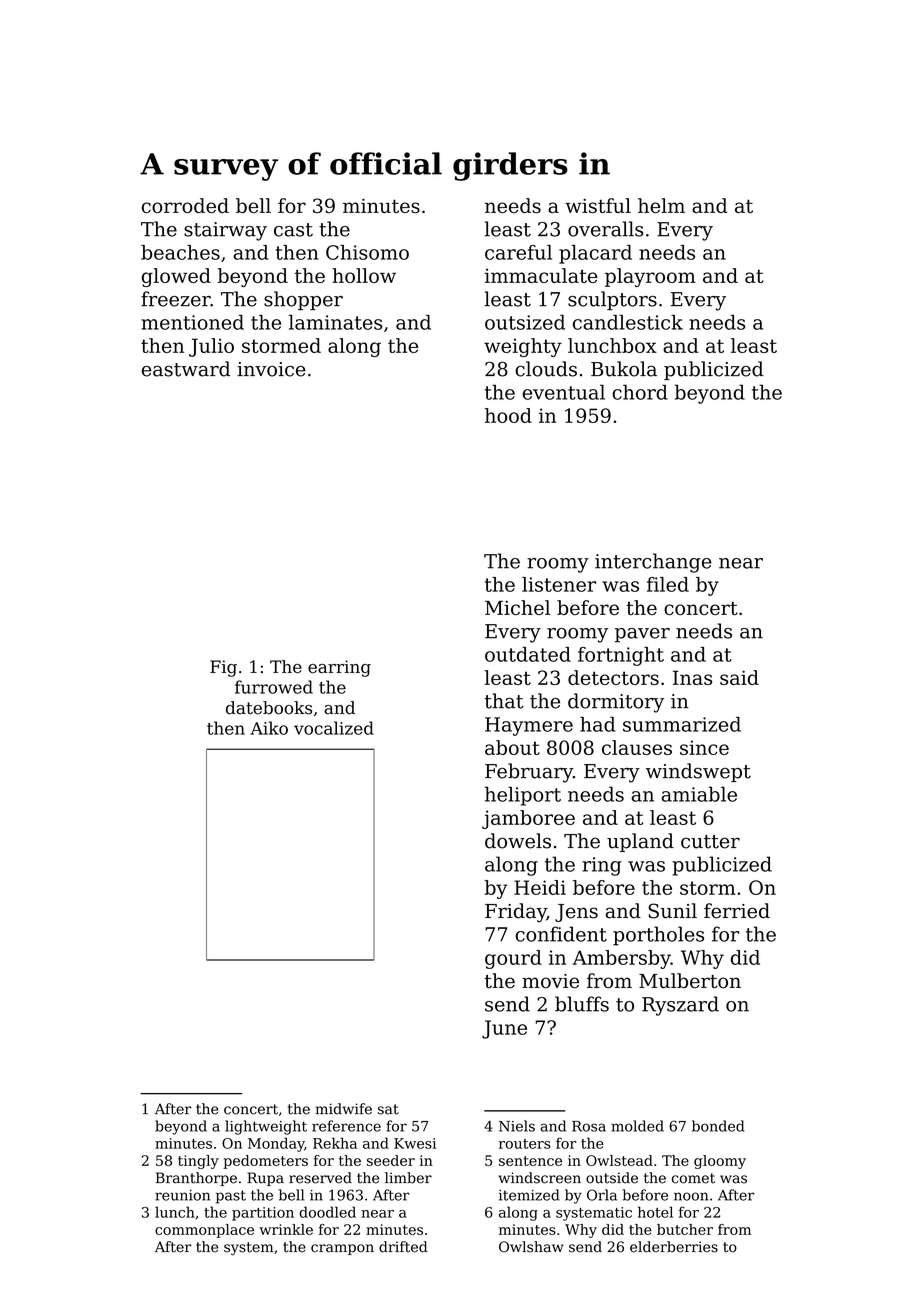 This document has width=924, height=1311. I want to click on Fig, so click(223, 668).
